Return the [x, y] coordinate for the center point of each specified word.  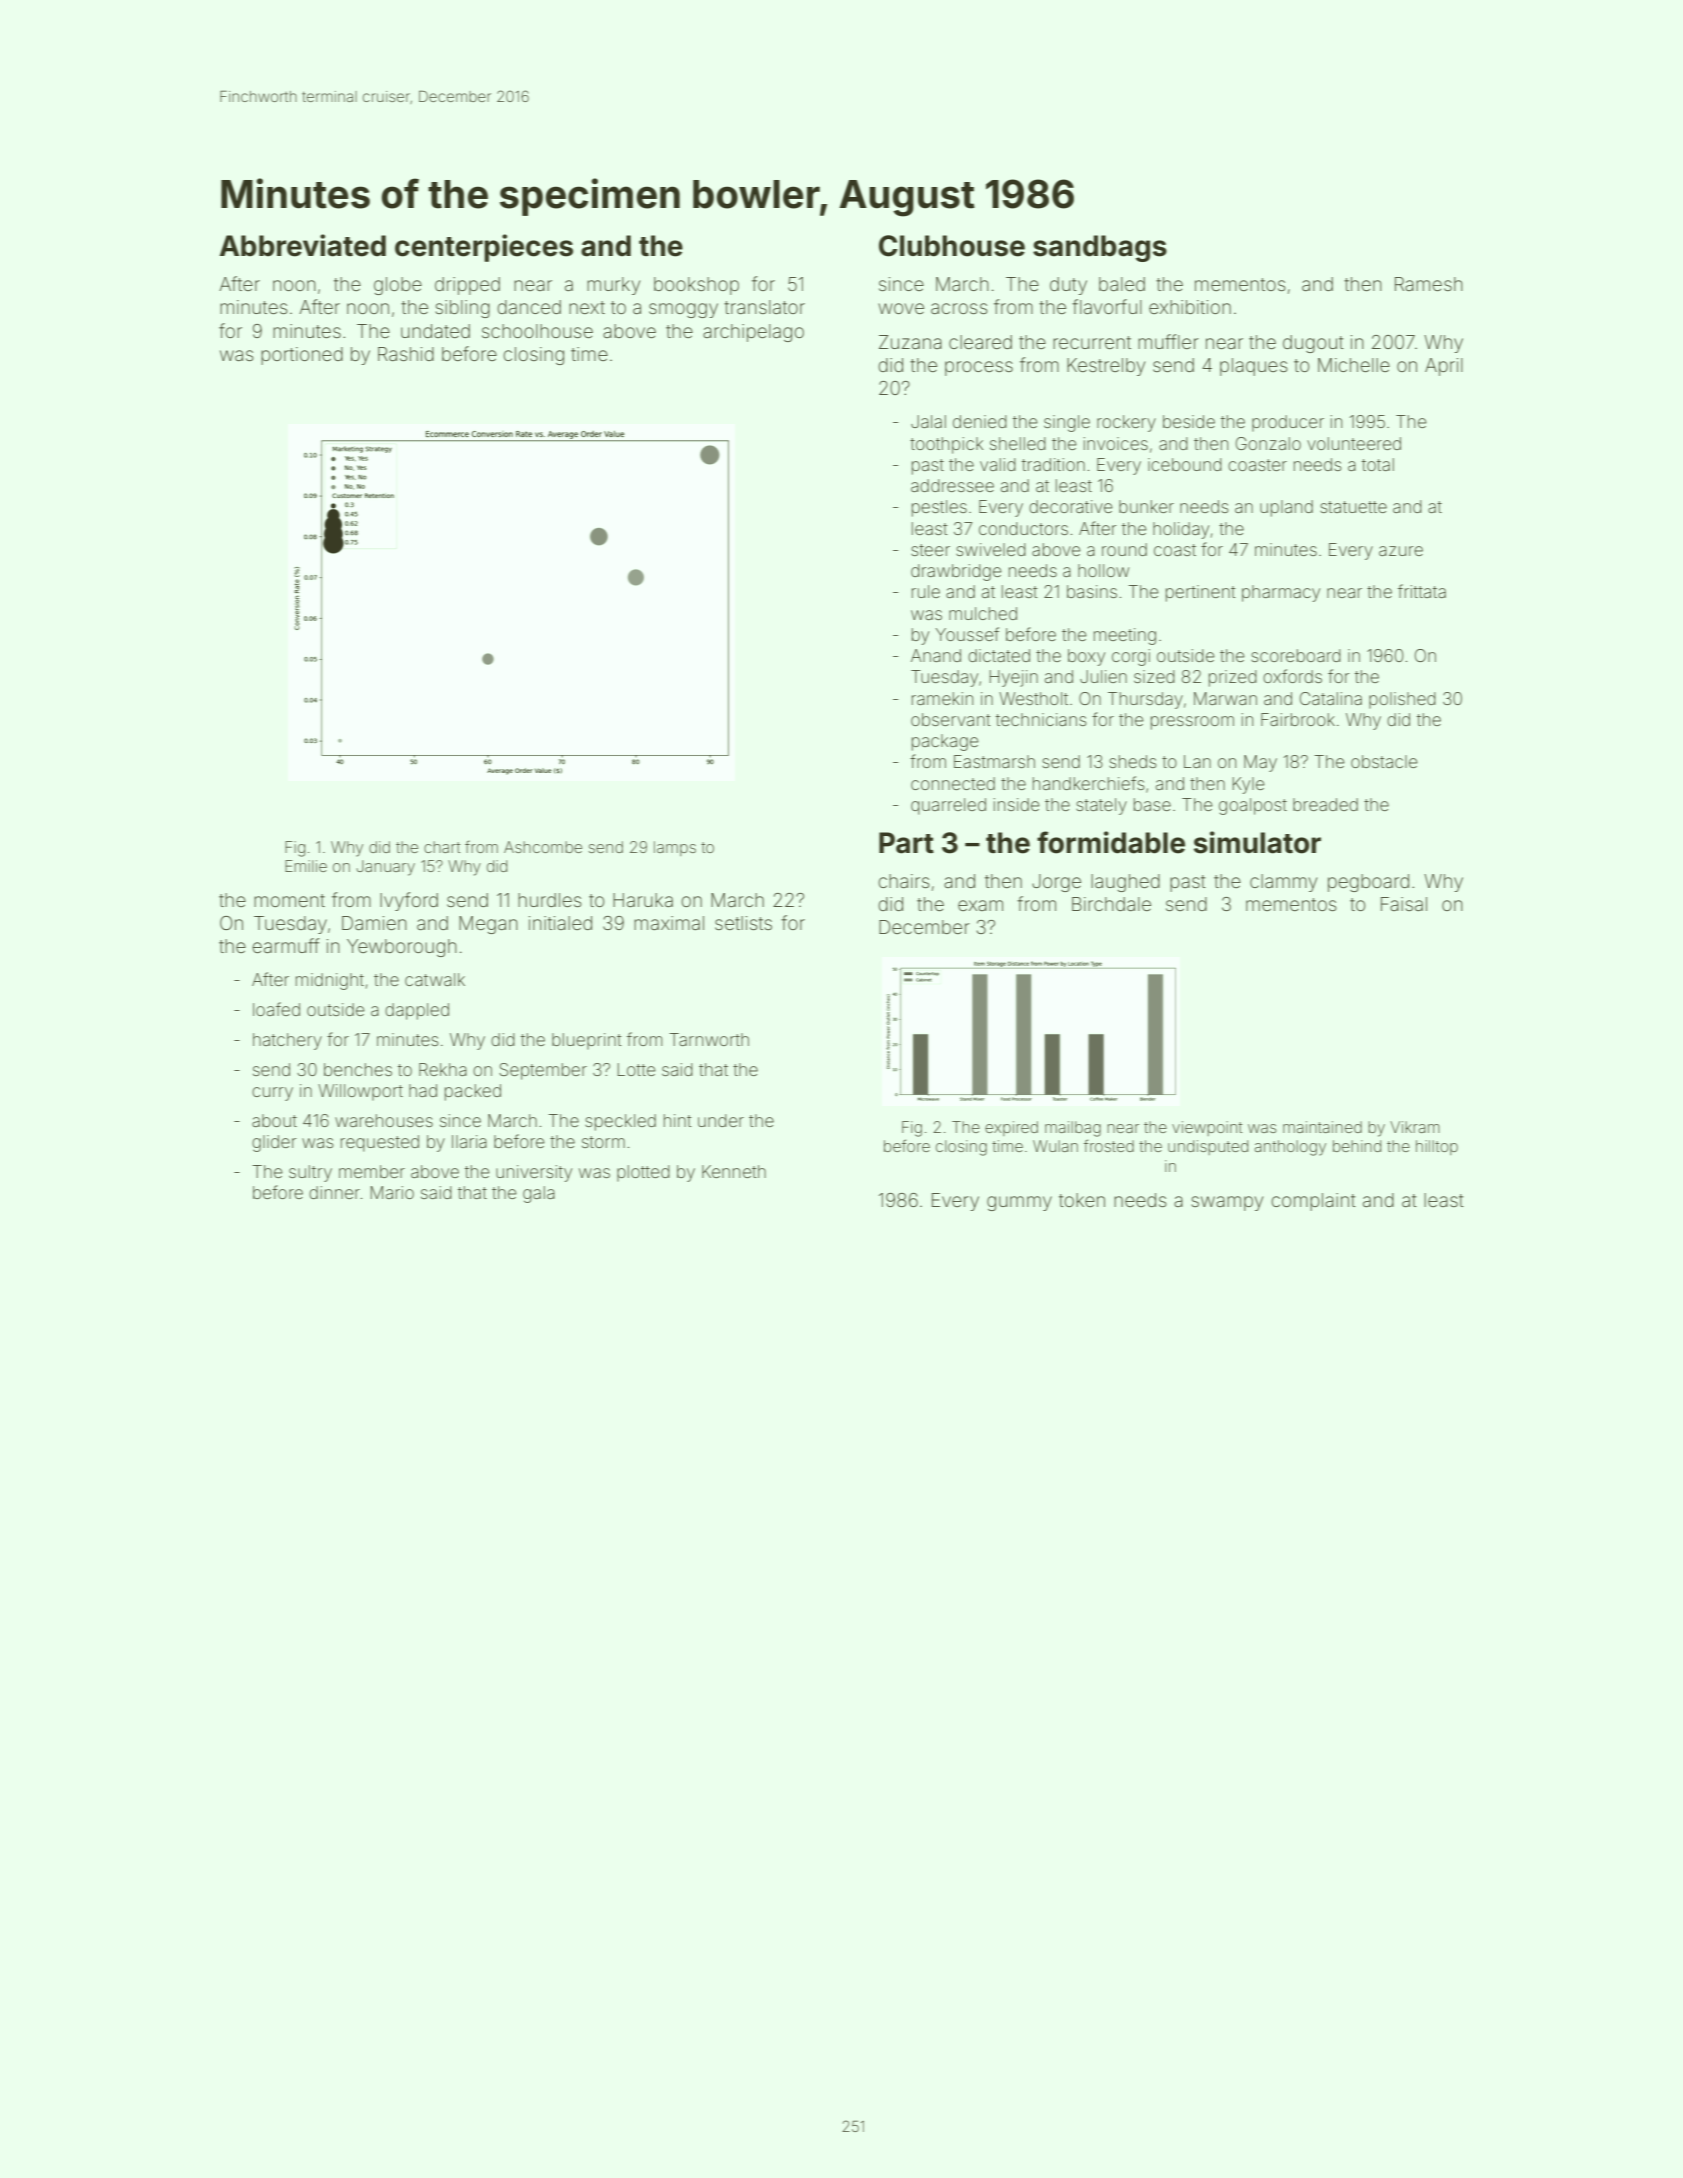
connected [953, 783]
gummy [1019, 1203]
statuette [1353, 507]
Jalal [928, 421]
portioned [302, 356]
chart [442, 847]
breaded [1325, 804]
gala [539, 1194]
